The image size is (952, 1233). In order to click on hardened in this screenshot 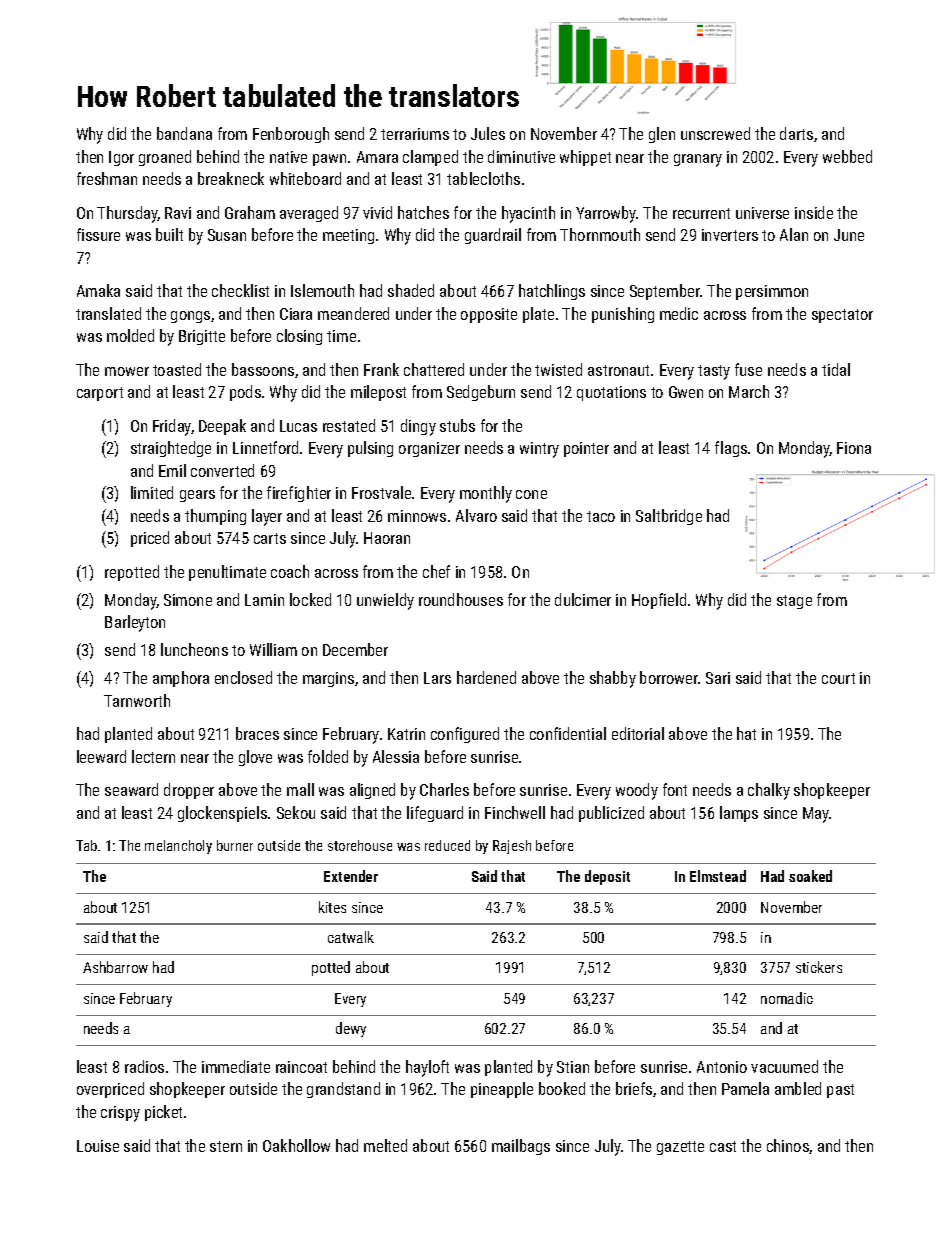, I will do `click(486, 677)`.
